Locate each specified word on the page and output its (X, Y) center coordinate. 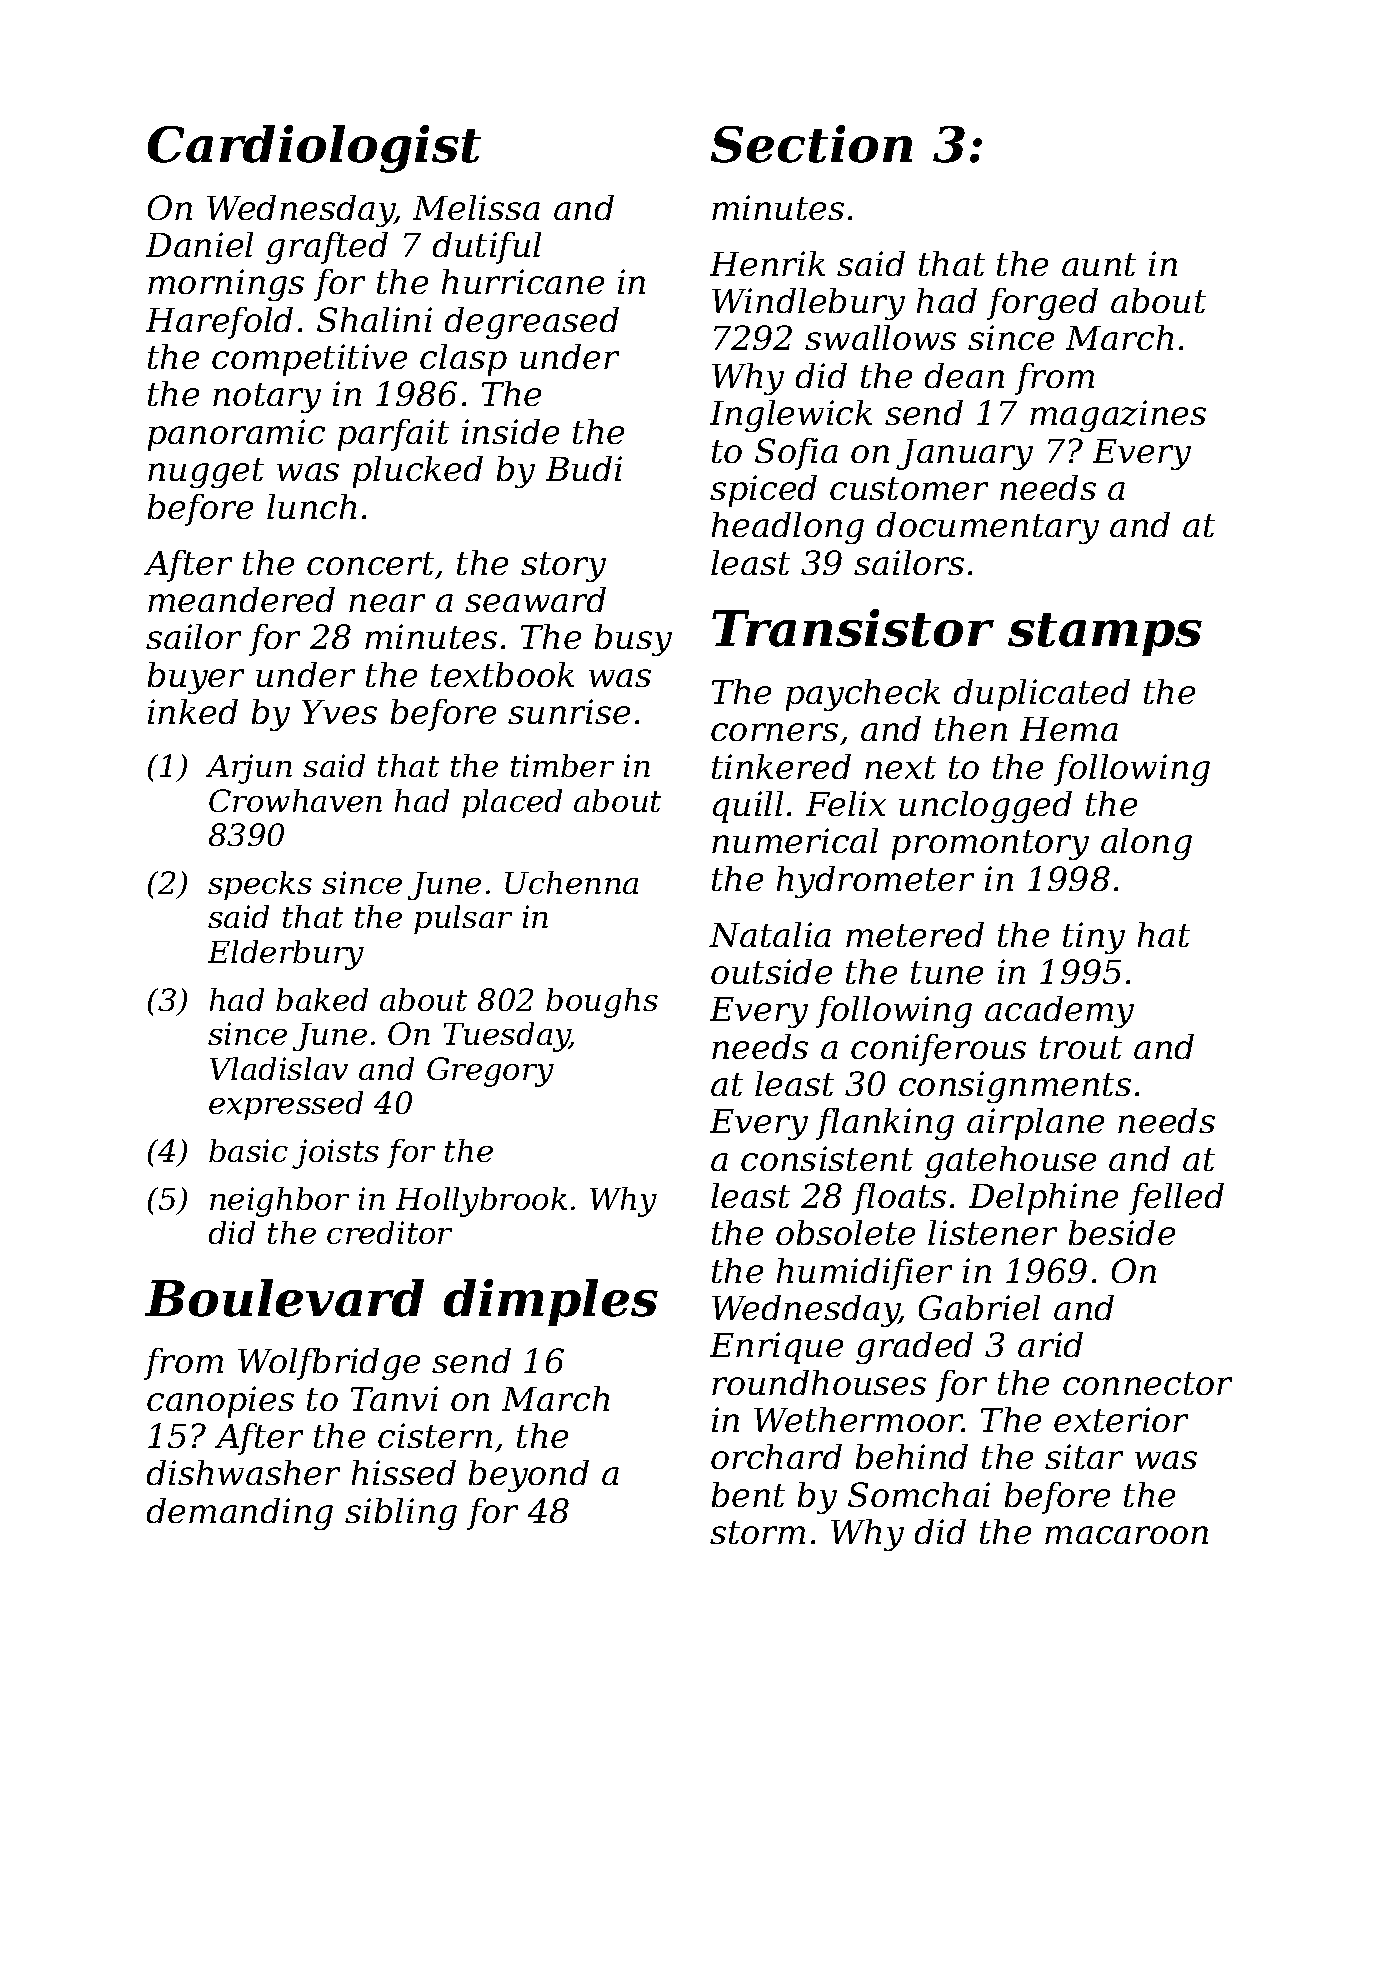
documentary (988, 528)
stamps (1105, 634)
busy (633, 640)
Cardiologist (314, 149)
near (387, 603)
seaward (535, 599)
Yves (339, 712)
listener (992, 1232)
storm (757, 1532)
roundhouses (819, 1382)
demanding (240, 1514)
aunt (1099, 264)
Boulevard (284, 1298)
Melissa (476, 207)
